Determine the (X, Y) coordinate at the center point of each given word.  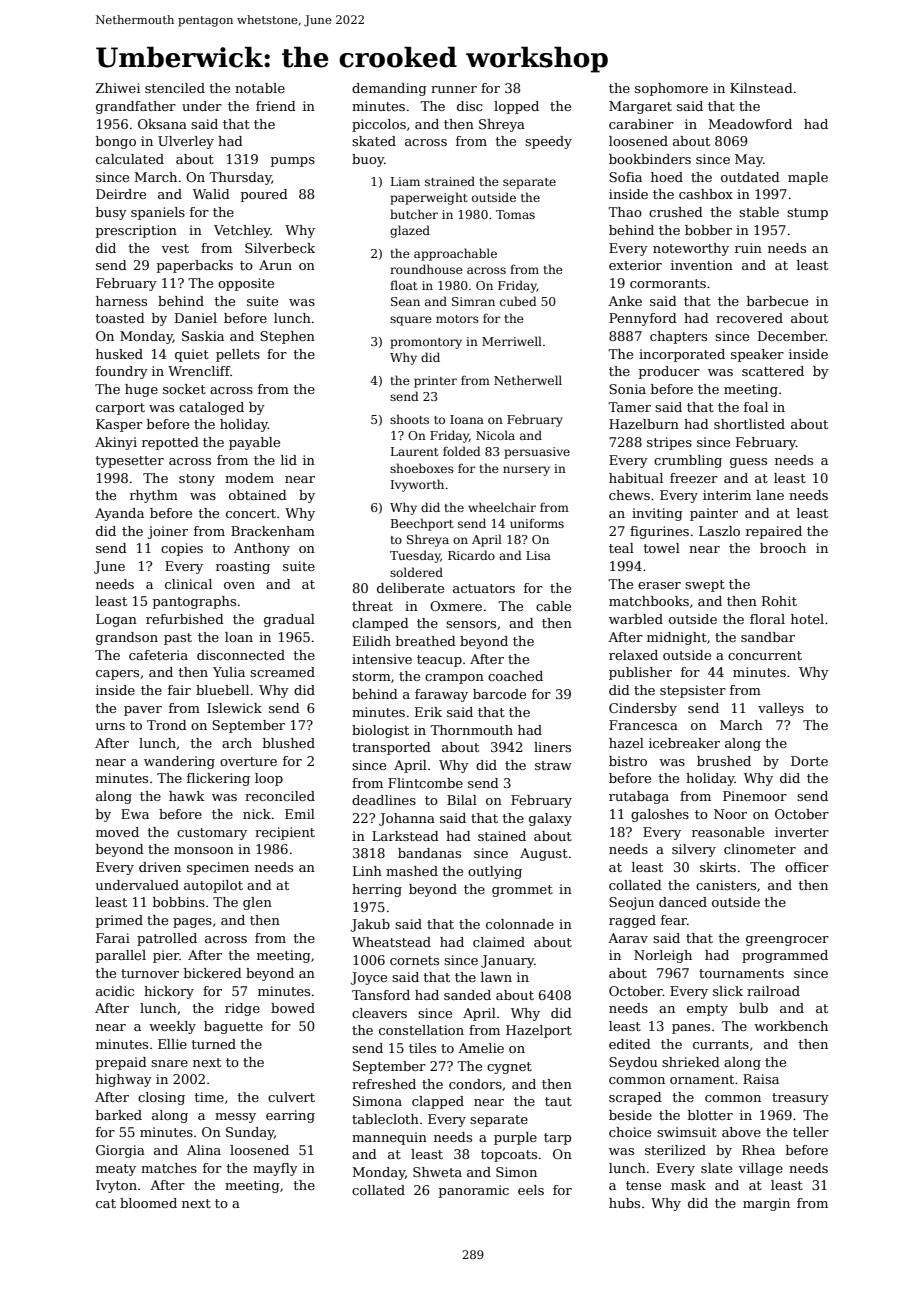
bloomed (148, 1203)
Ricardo (471, 555)
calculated (130, 159)
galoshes (660, 815)
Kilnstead (761, 88)
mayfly (275, 1169)
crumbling (688, 461)
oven (239, 585)
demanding (389, 89)
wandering (179, 762)
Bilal (462, 800)
